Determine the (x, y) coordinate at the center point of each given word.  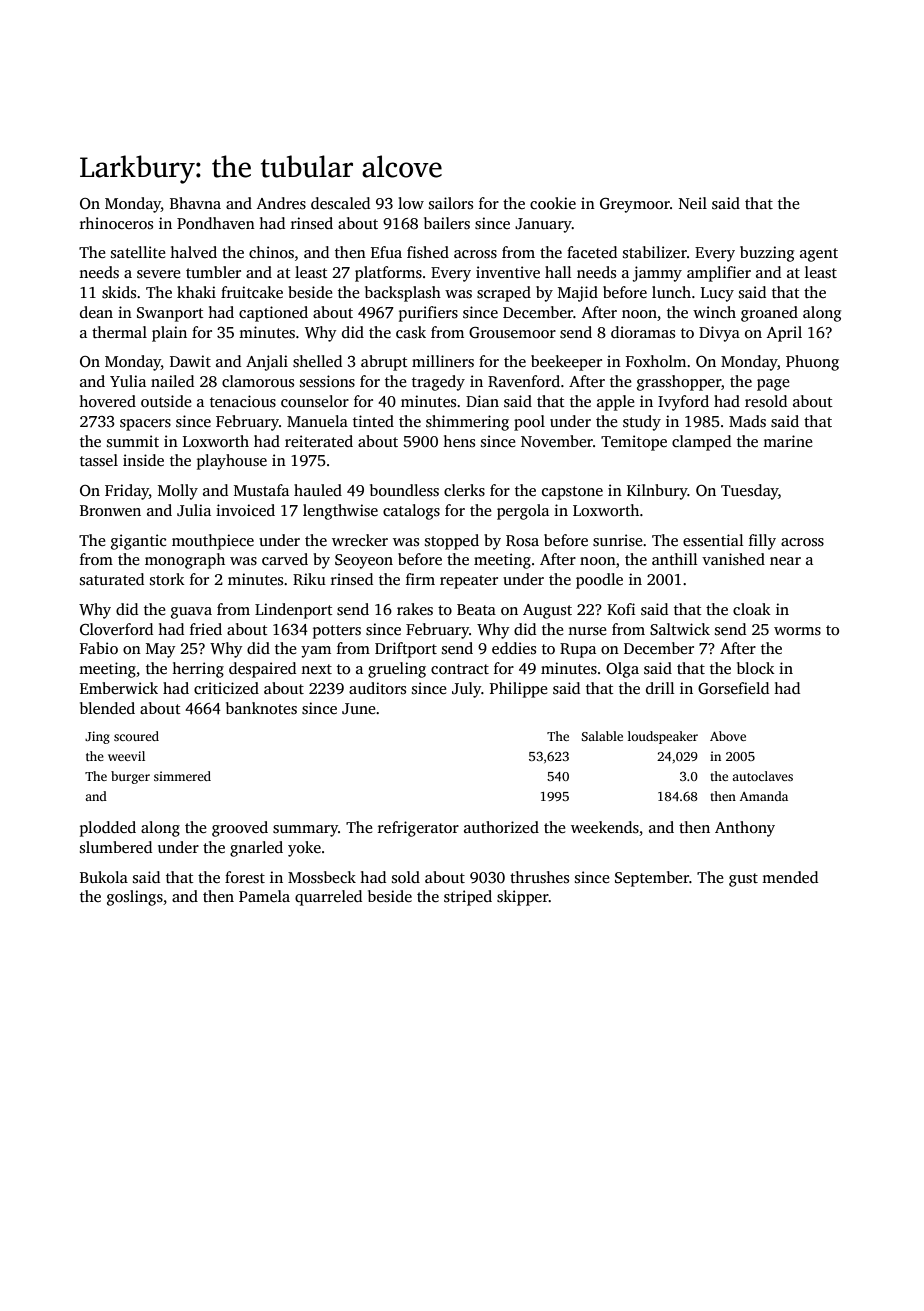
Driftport (406, 650)
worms (797, 631)
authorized (501, 827)
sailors (451, 203)
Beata (476, 609)
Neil (693, 203)
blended (107, 708)
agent (819, 255)
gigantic (138, 542)
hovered (107, 401)
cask (411, 332)
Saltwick (680, 629)
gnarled (256, 849)
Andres (281, 203)
